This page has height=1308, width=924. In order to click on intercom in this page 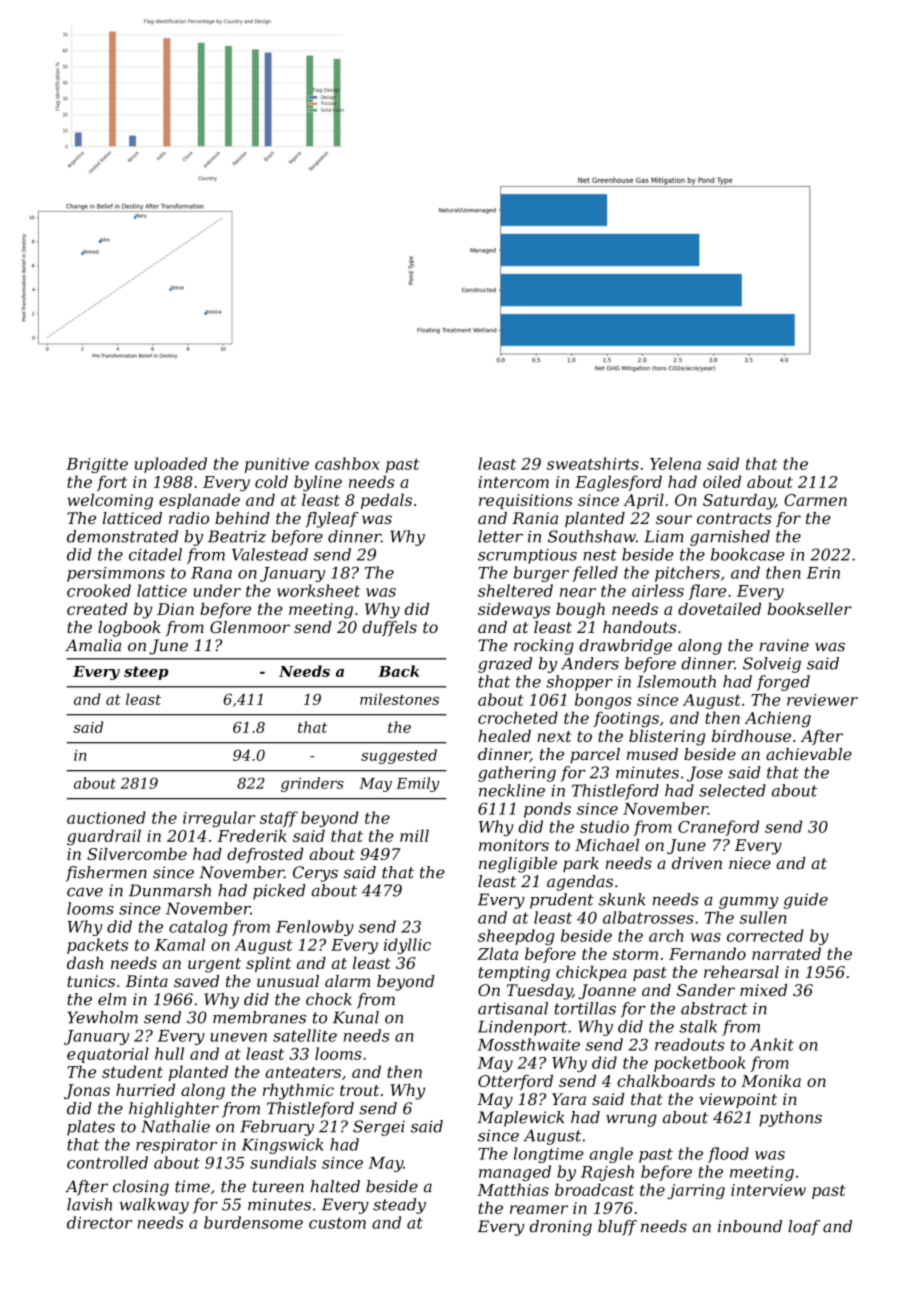, I will do `click(513, 482)`.
